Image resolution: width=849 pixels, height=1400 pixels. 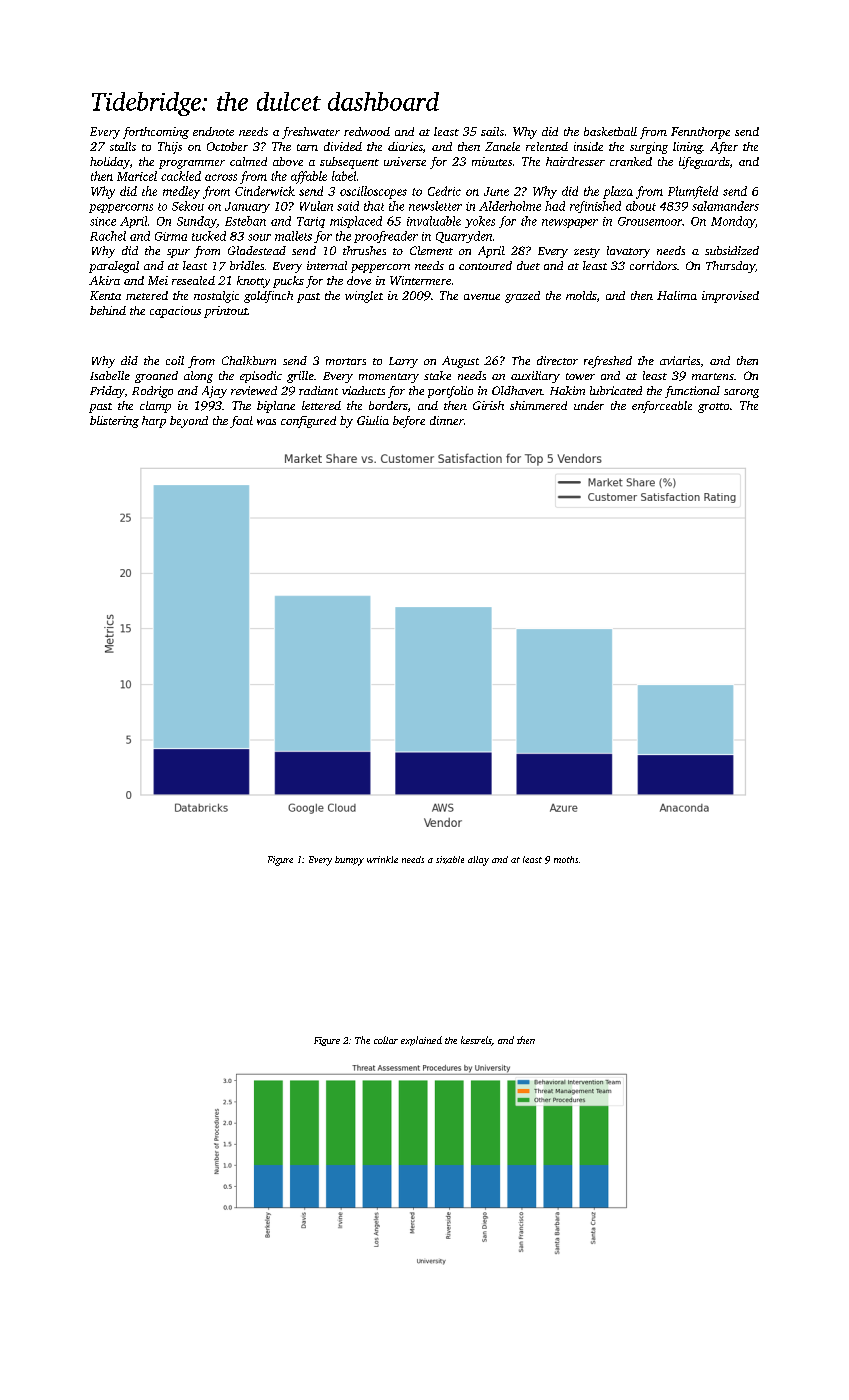 I want to click on lining, so click(x=688, y=148).
